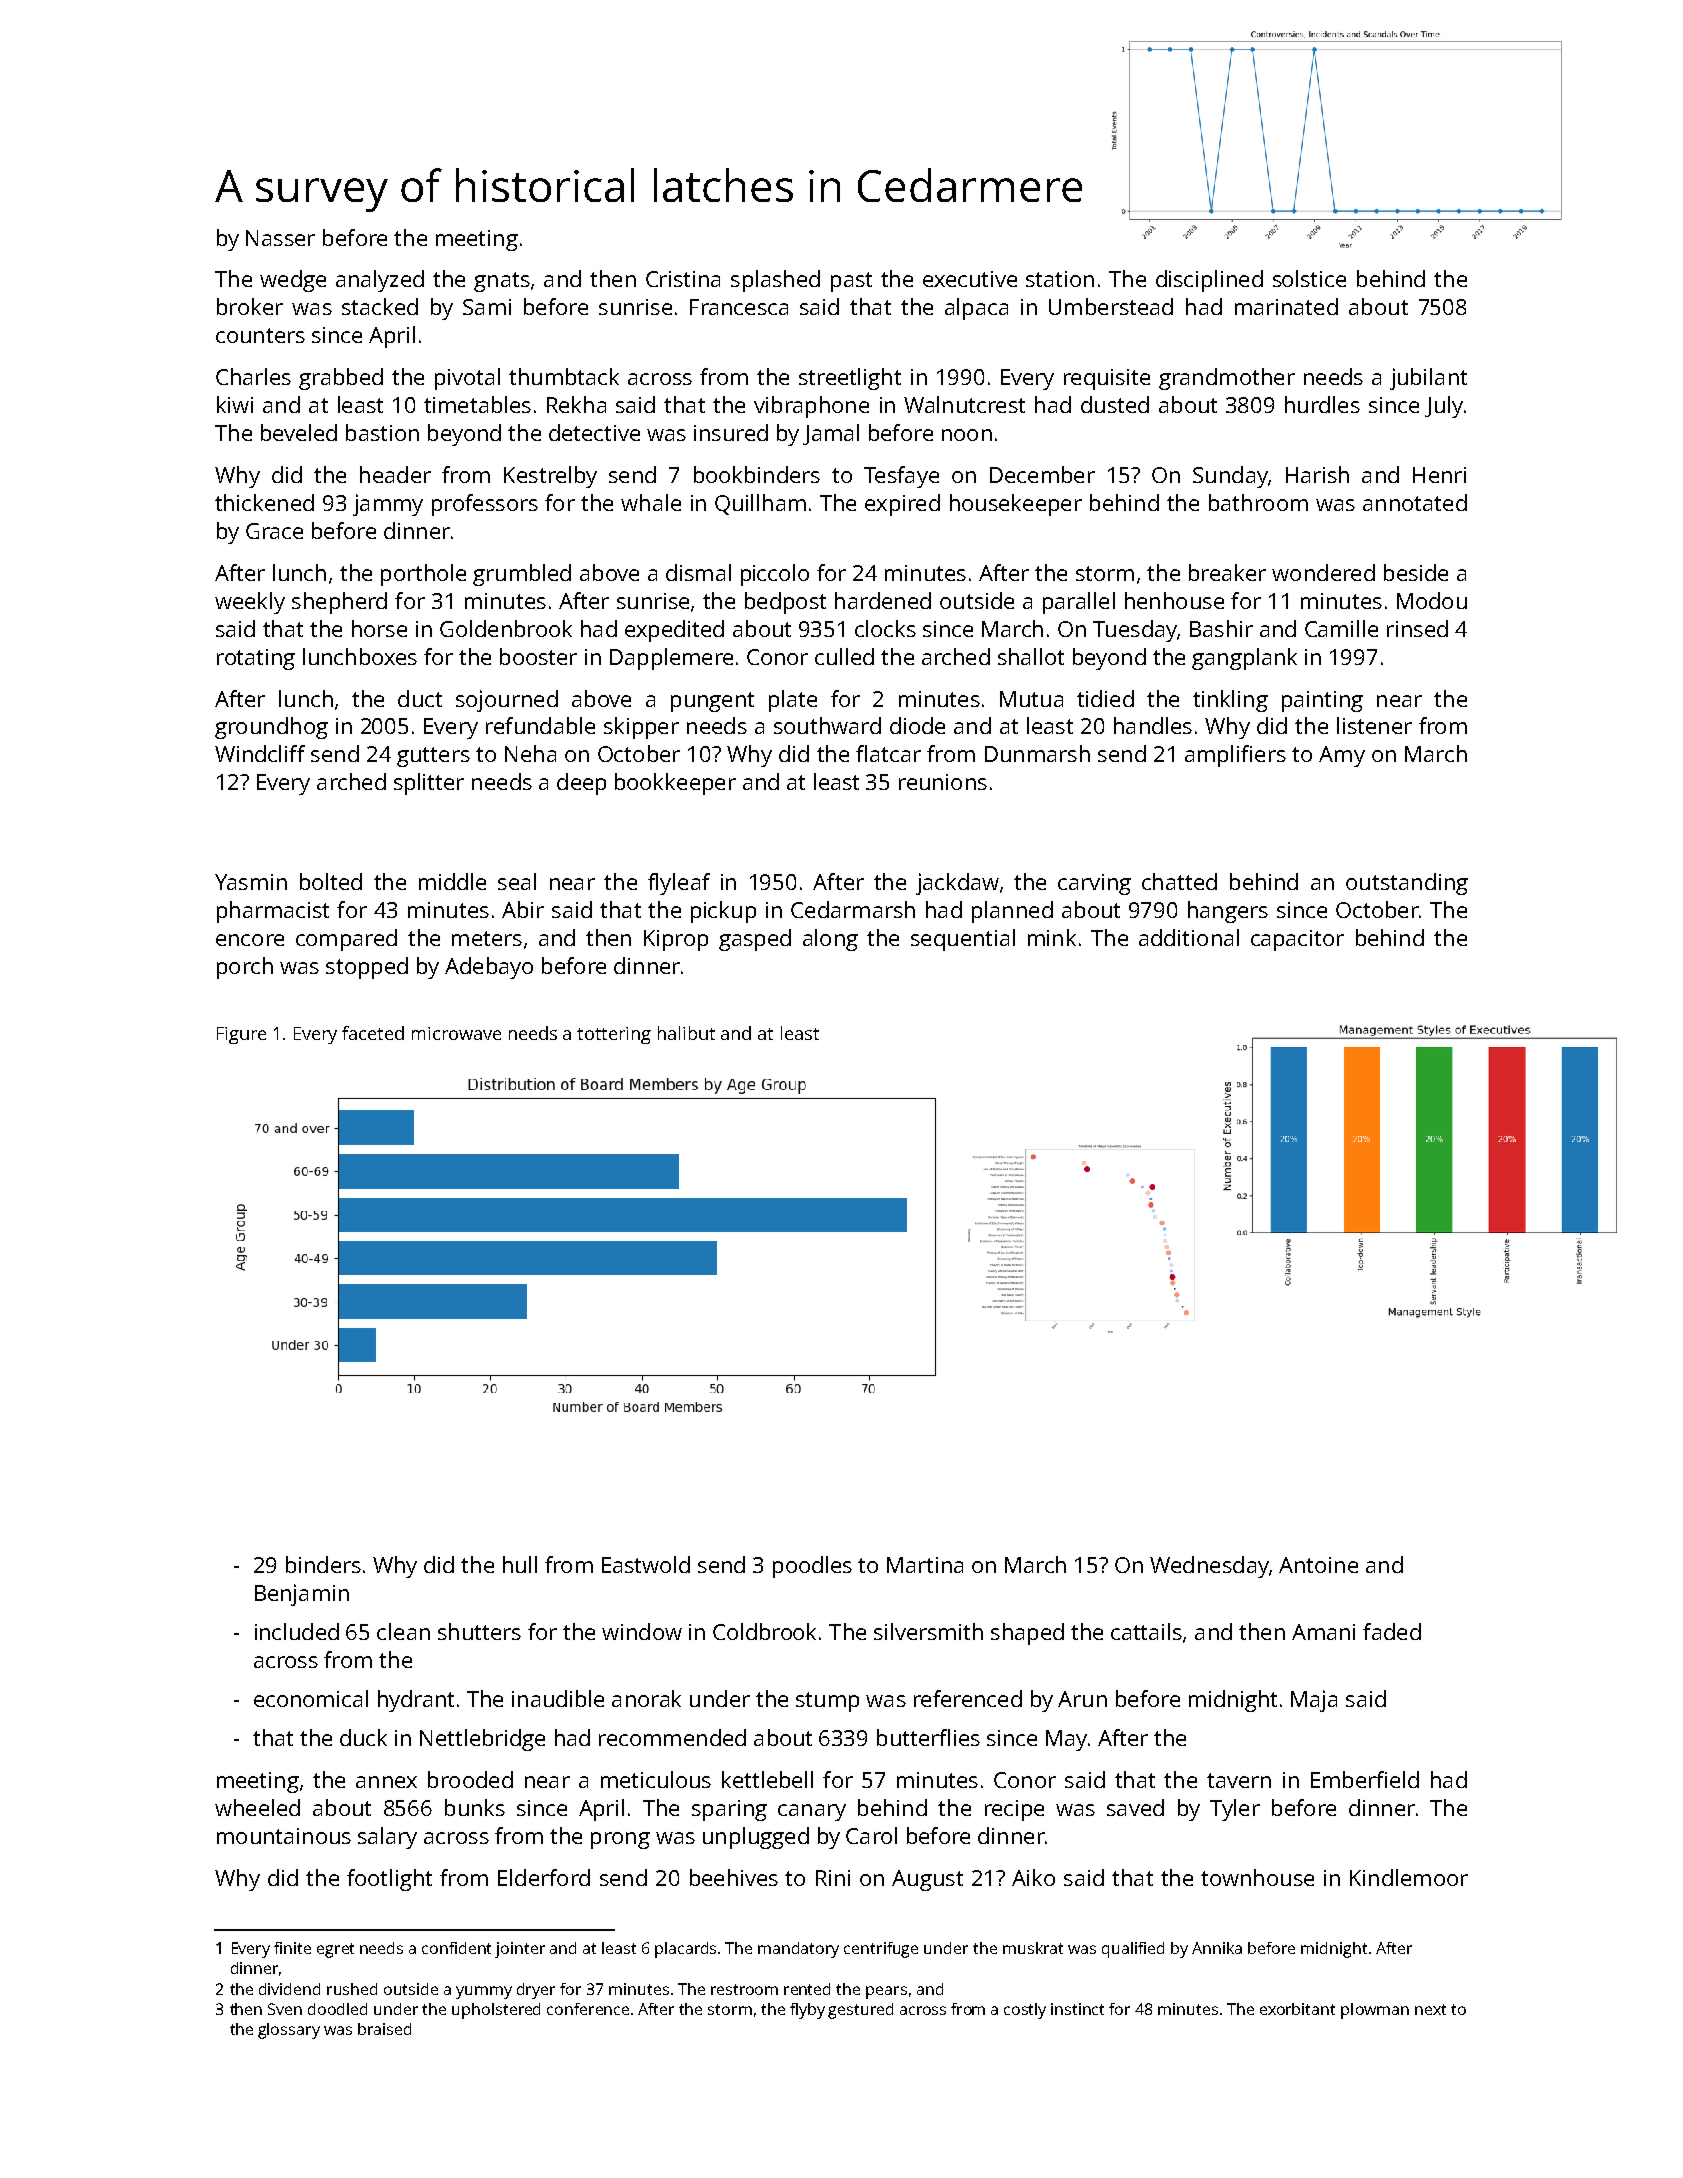 The width and height of the screenshot is (1683, 2178). I want to click on outstanding, so click(1407, 884).
